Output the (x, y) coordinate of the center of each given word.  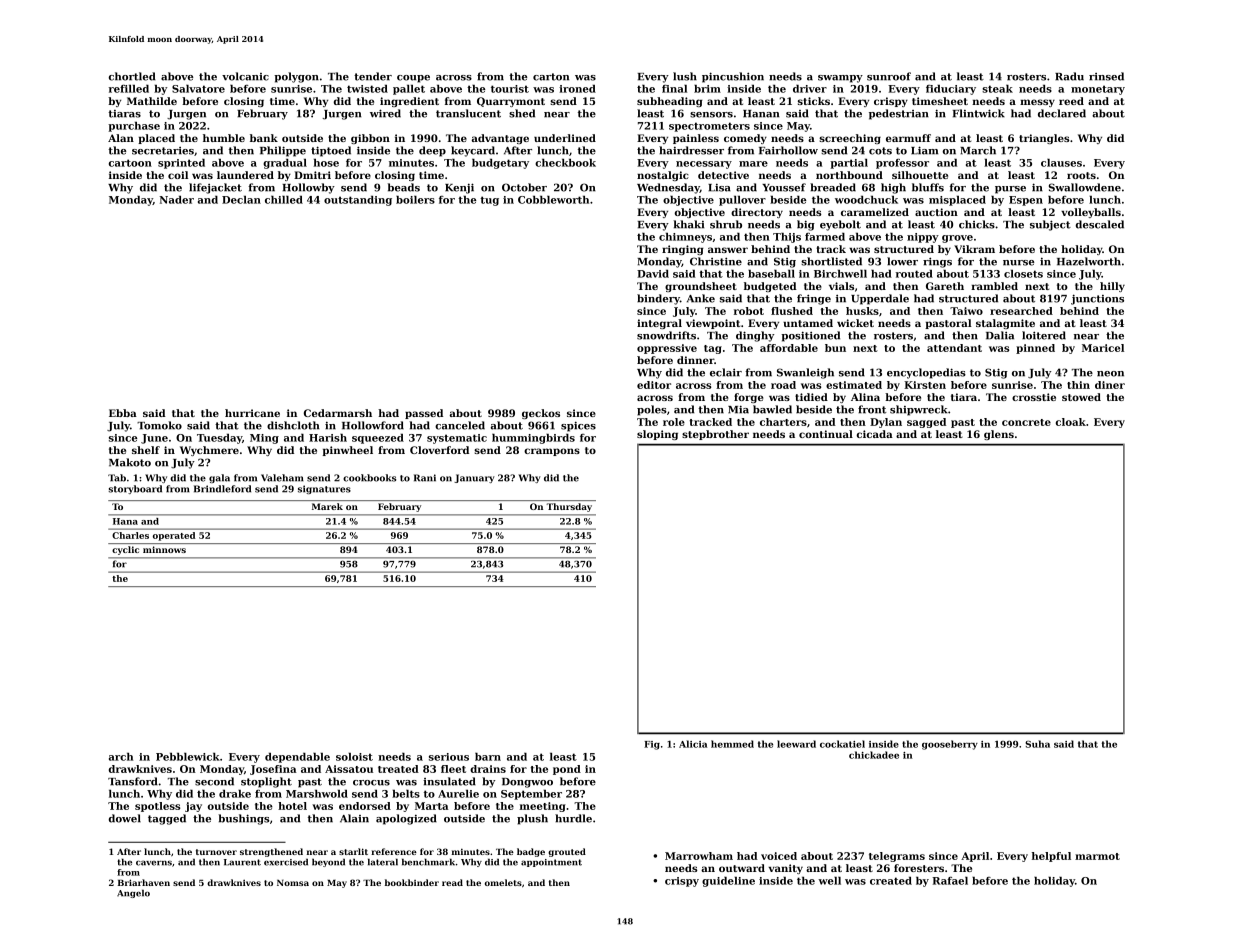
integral (659, 324)
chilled (284, 200)
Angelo (133, 893)
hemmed (732, 744)
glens (999, 435)
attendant (954, 348)
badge (531, 852)
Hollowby (308, 188)
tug (489, 201)
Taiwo (966, 311)
